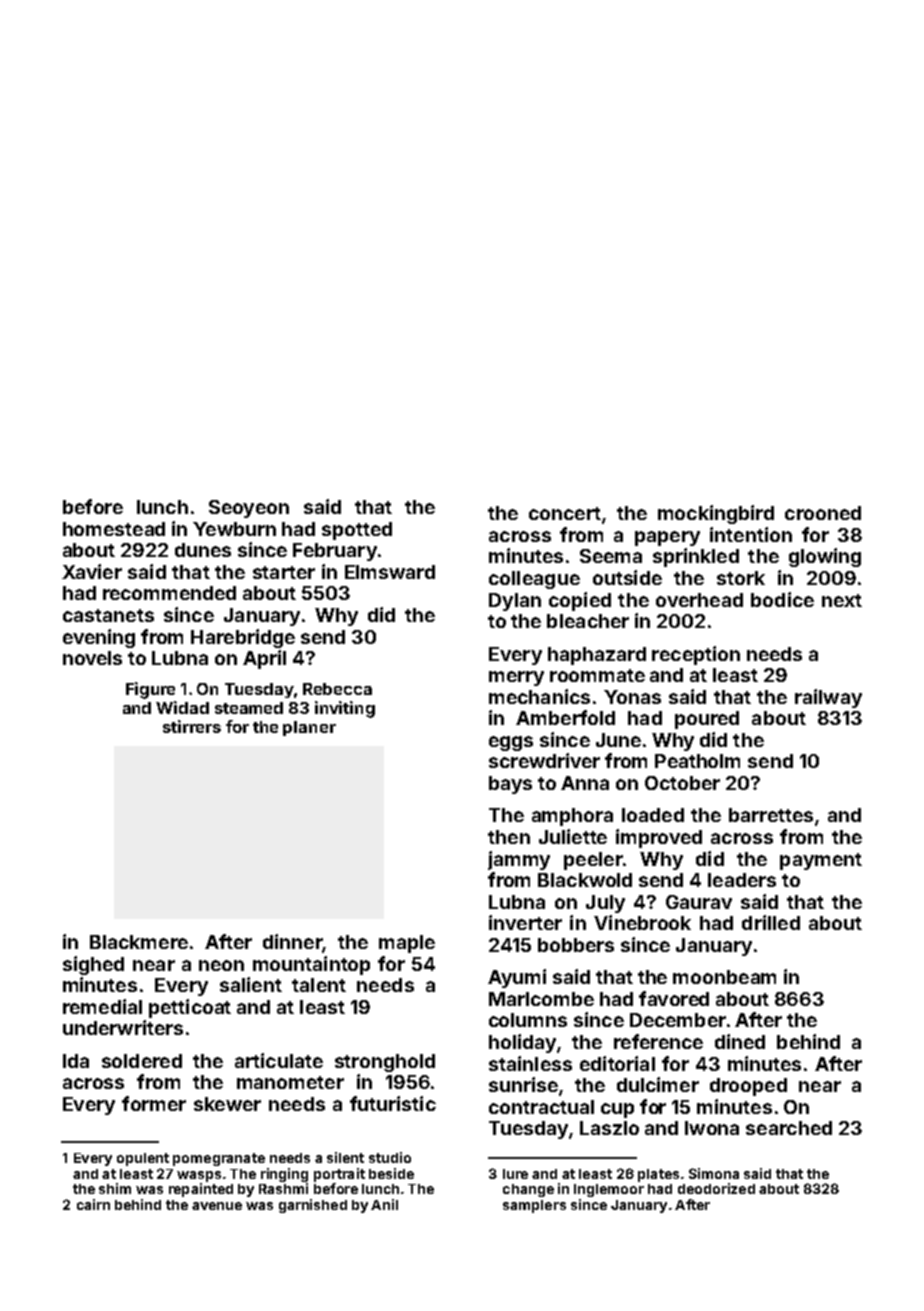 The image size is (924, 1311). I want to click on garnished, so click(313, 1206).
